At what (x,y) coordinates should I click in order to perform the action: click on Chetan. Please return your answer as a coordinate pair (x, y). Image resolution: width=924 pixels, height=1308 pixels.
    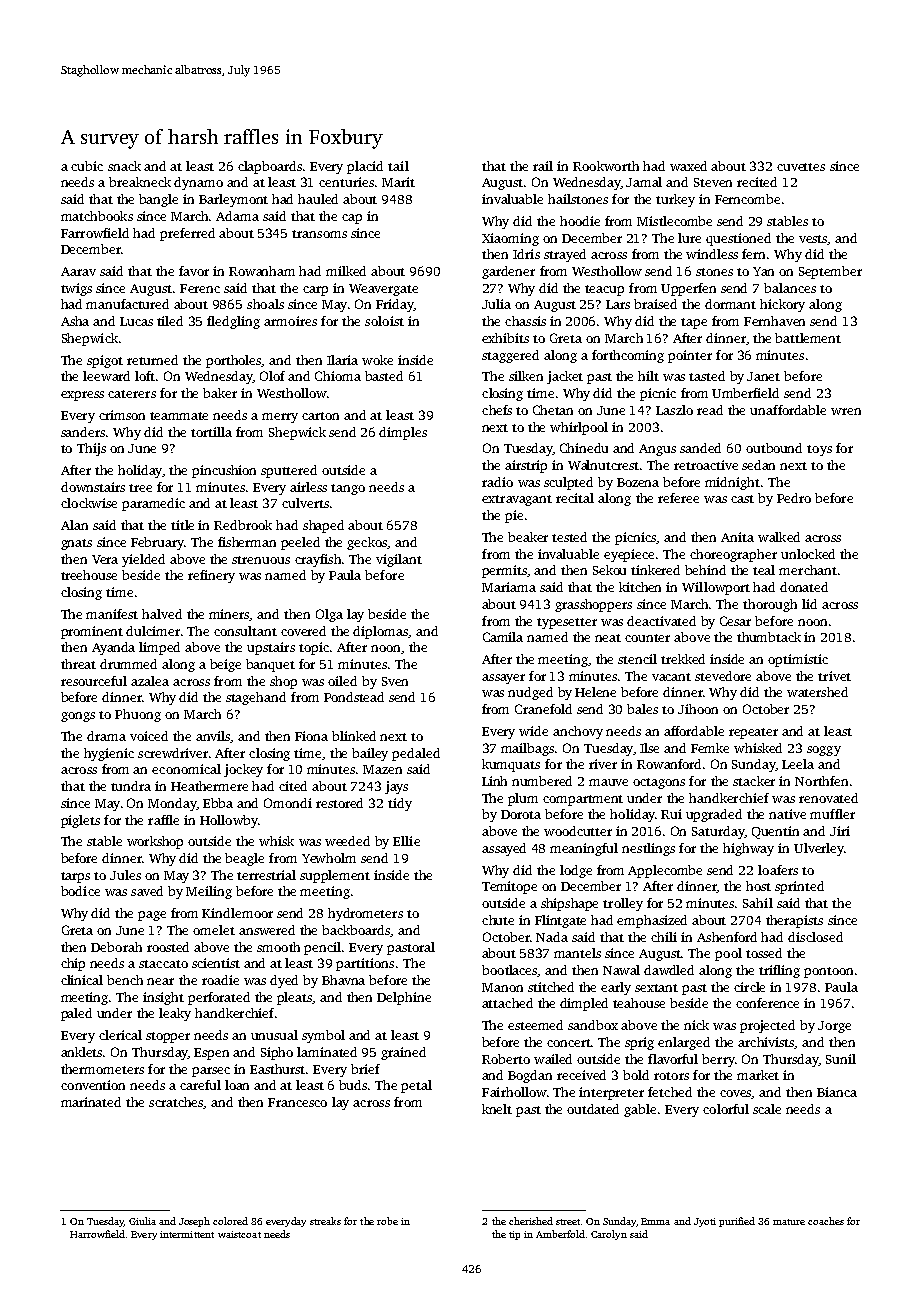
    Looking at the image, I should click on (553, 410).
